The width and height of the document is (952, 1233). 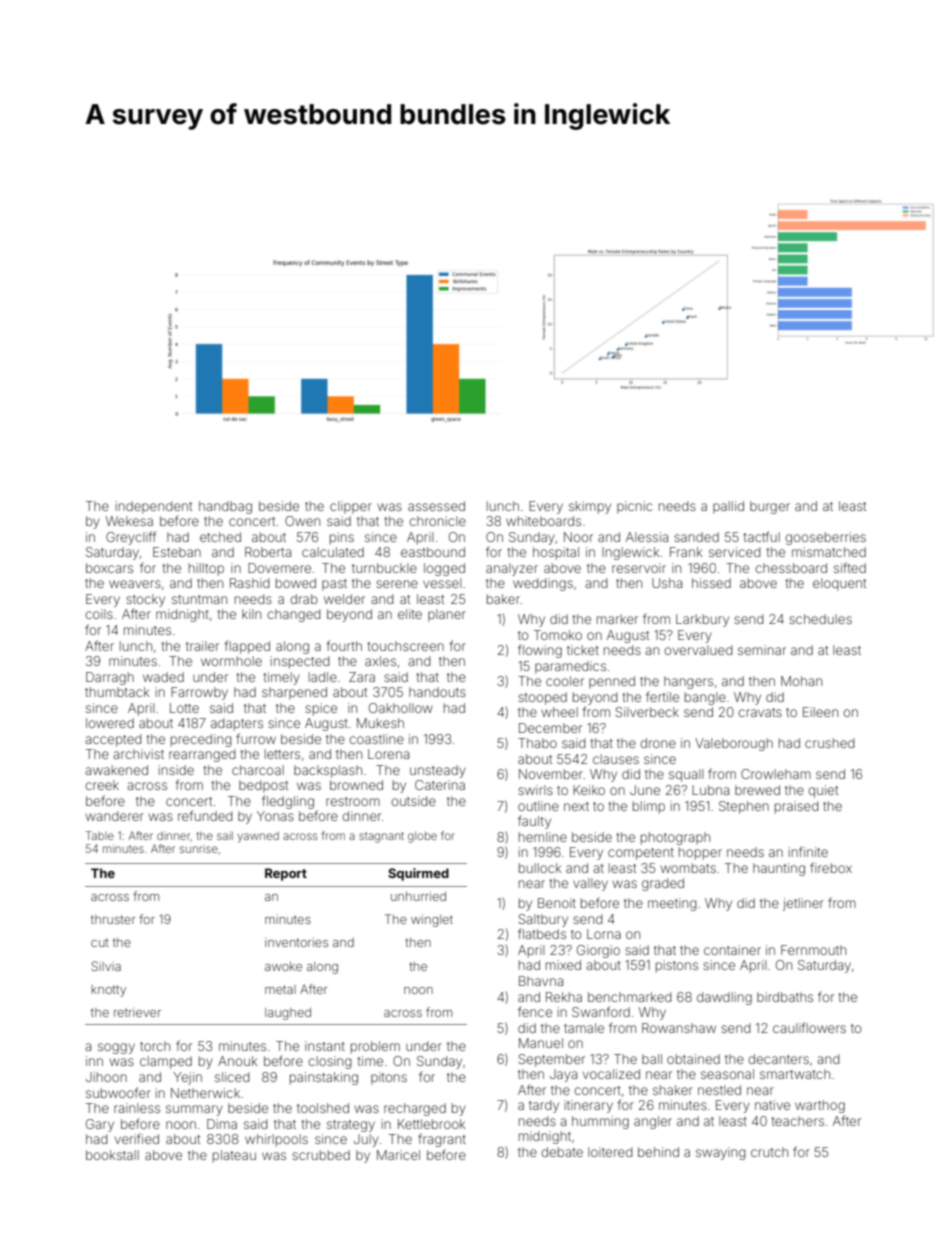 I want to click on Lubna, so click(x=710, y=790).
